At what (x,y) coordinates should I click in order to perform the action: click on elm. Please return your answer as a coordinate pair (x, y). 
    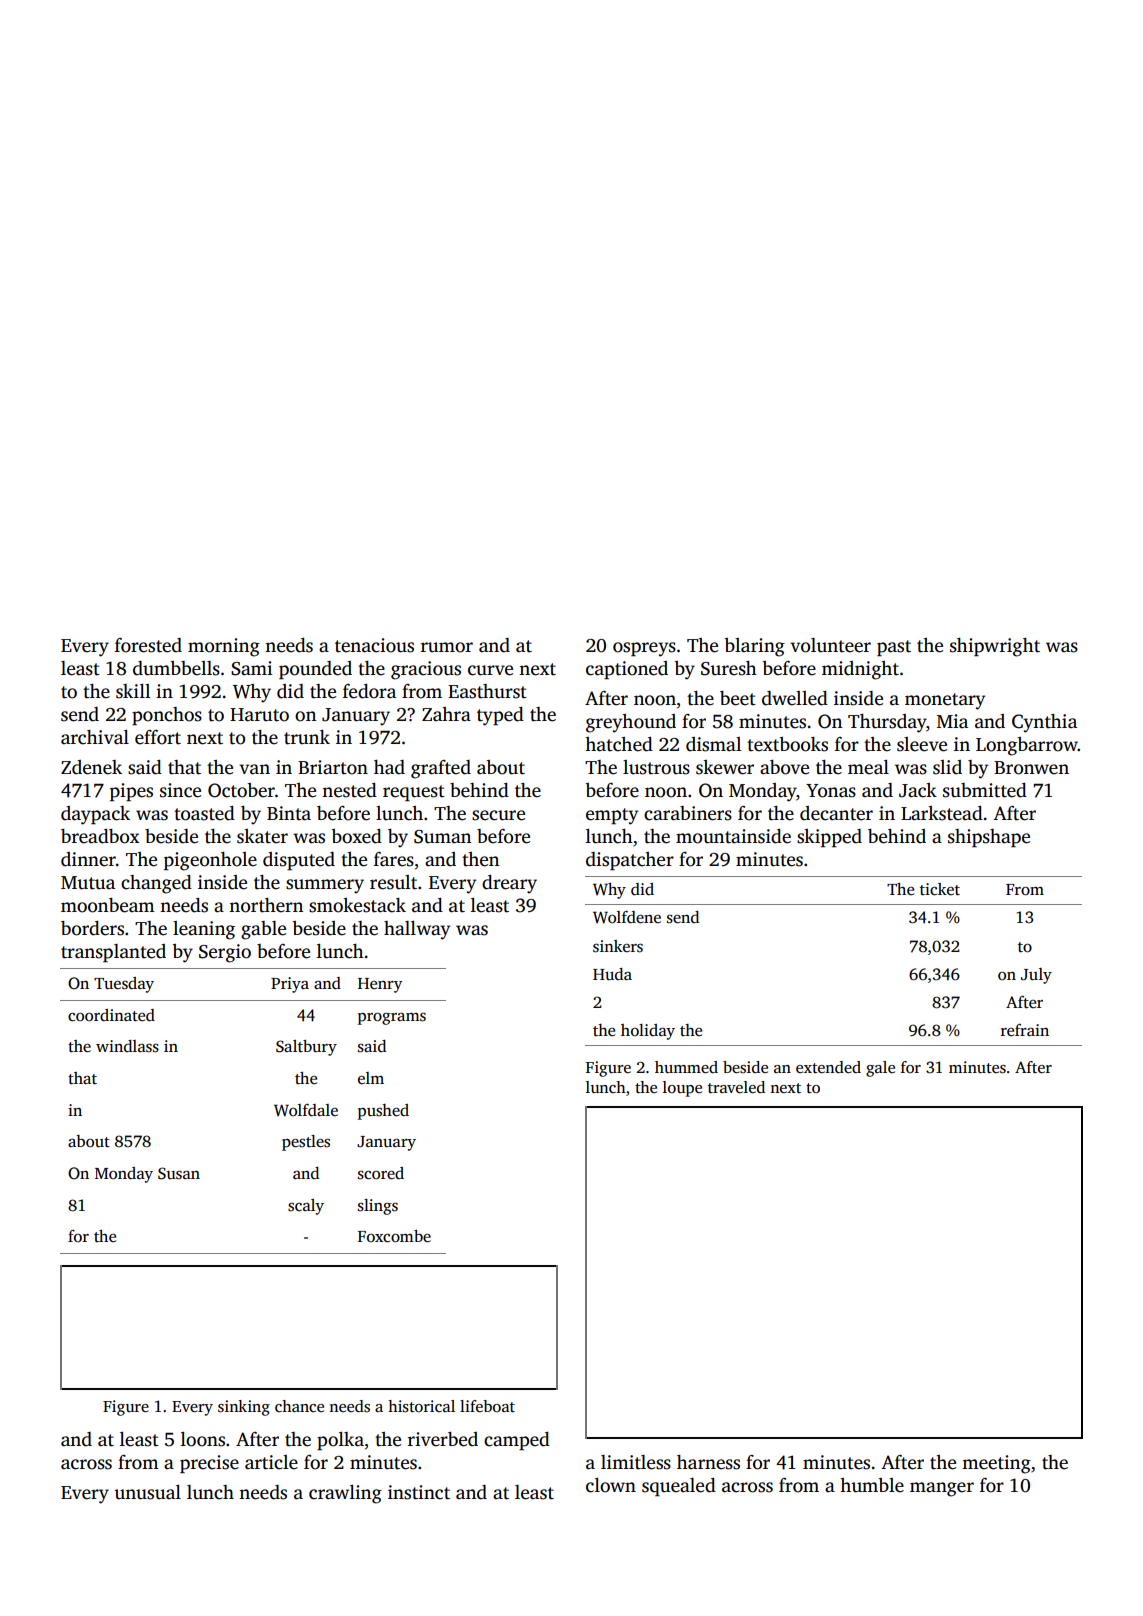
    Looking at the image, I should click on (371, 1078).
